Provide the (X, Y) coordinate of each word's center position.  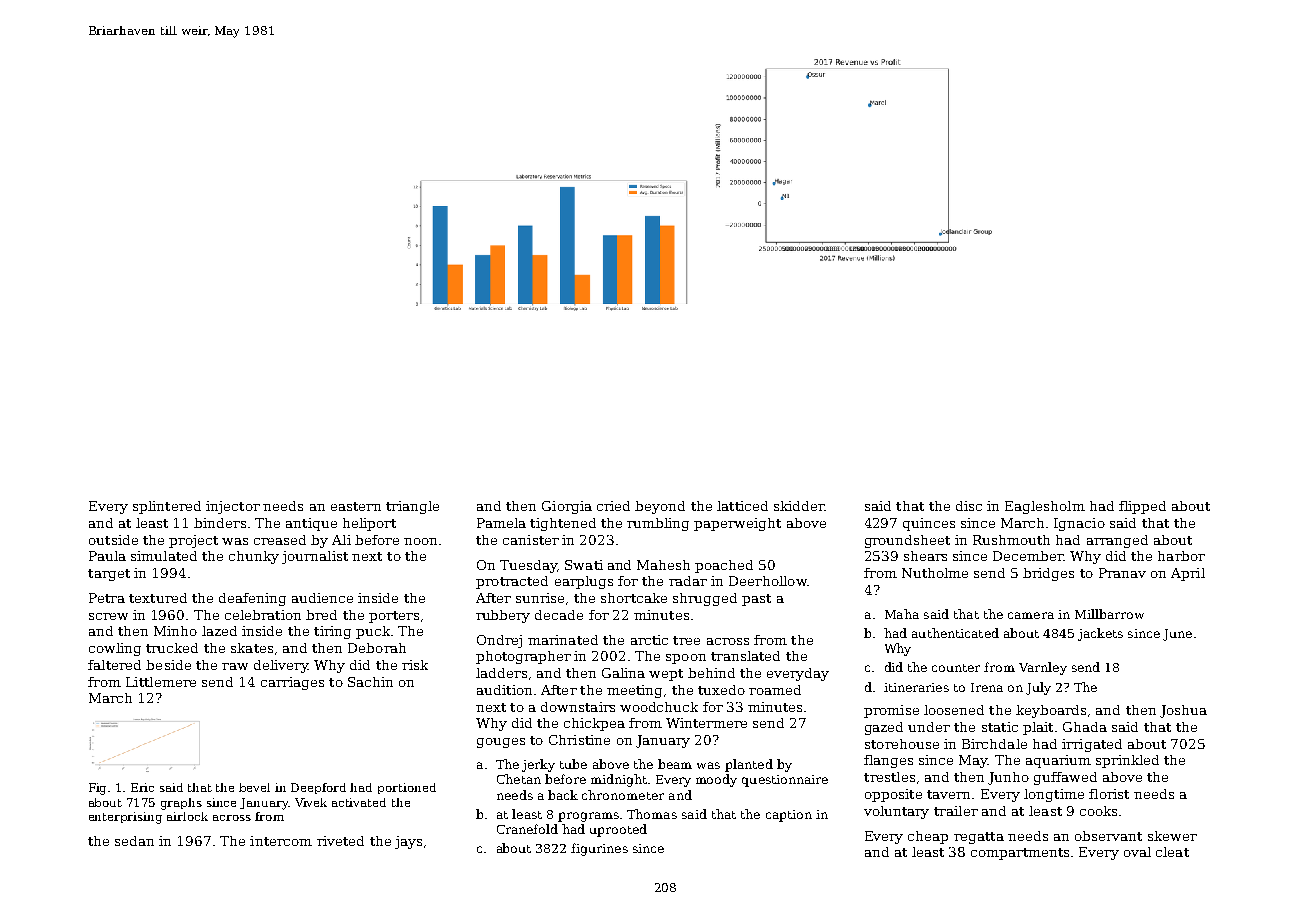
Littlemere (161, 682)
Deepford (318, 788)
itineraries (916, 687)
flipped (1142, 507)
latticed (742, 506)
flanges (888, 761)
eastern (356, 506)
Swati (584, 565)
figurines (599, 849)
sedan (134, 841)
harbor (1181, 556)
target (109, 575)
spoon (686, 659)
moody (716, 780)
